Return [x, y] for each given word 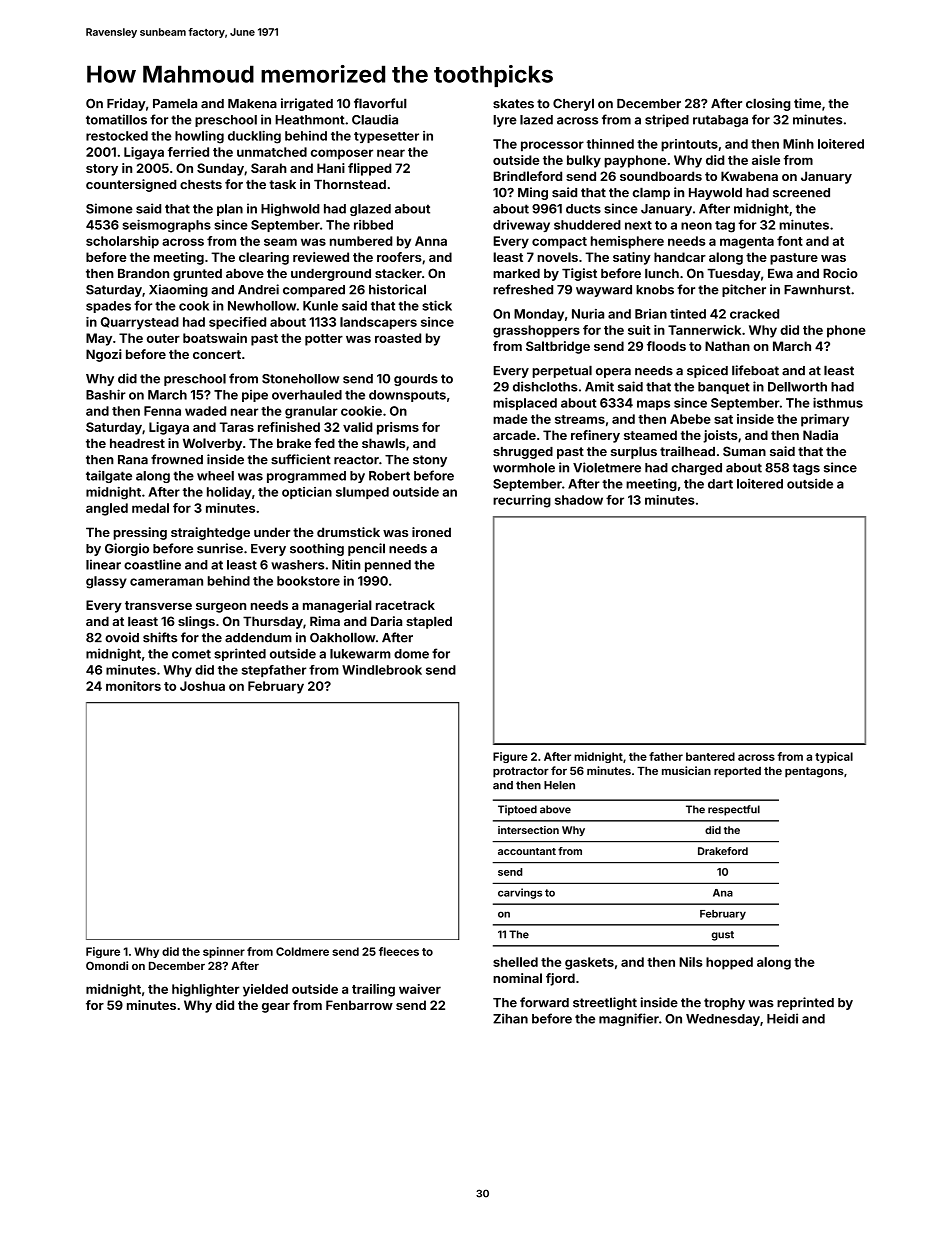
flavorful [380, 103]
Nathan [727, 346]
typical [834, 757]
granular [311, 412]
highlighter [206, 990]
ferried [188, 152]
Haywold [715, 193]
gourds [416, 380]
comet [191, 654]
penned [388, 566]
